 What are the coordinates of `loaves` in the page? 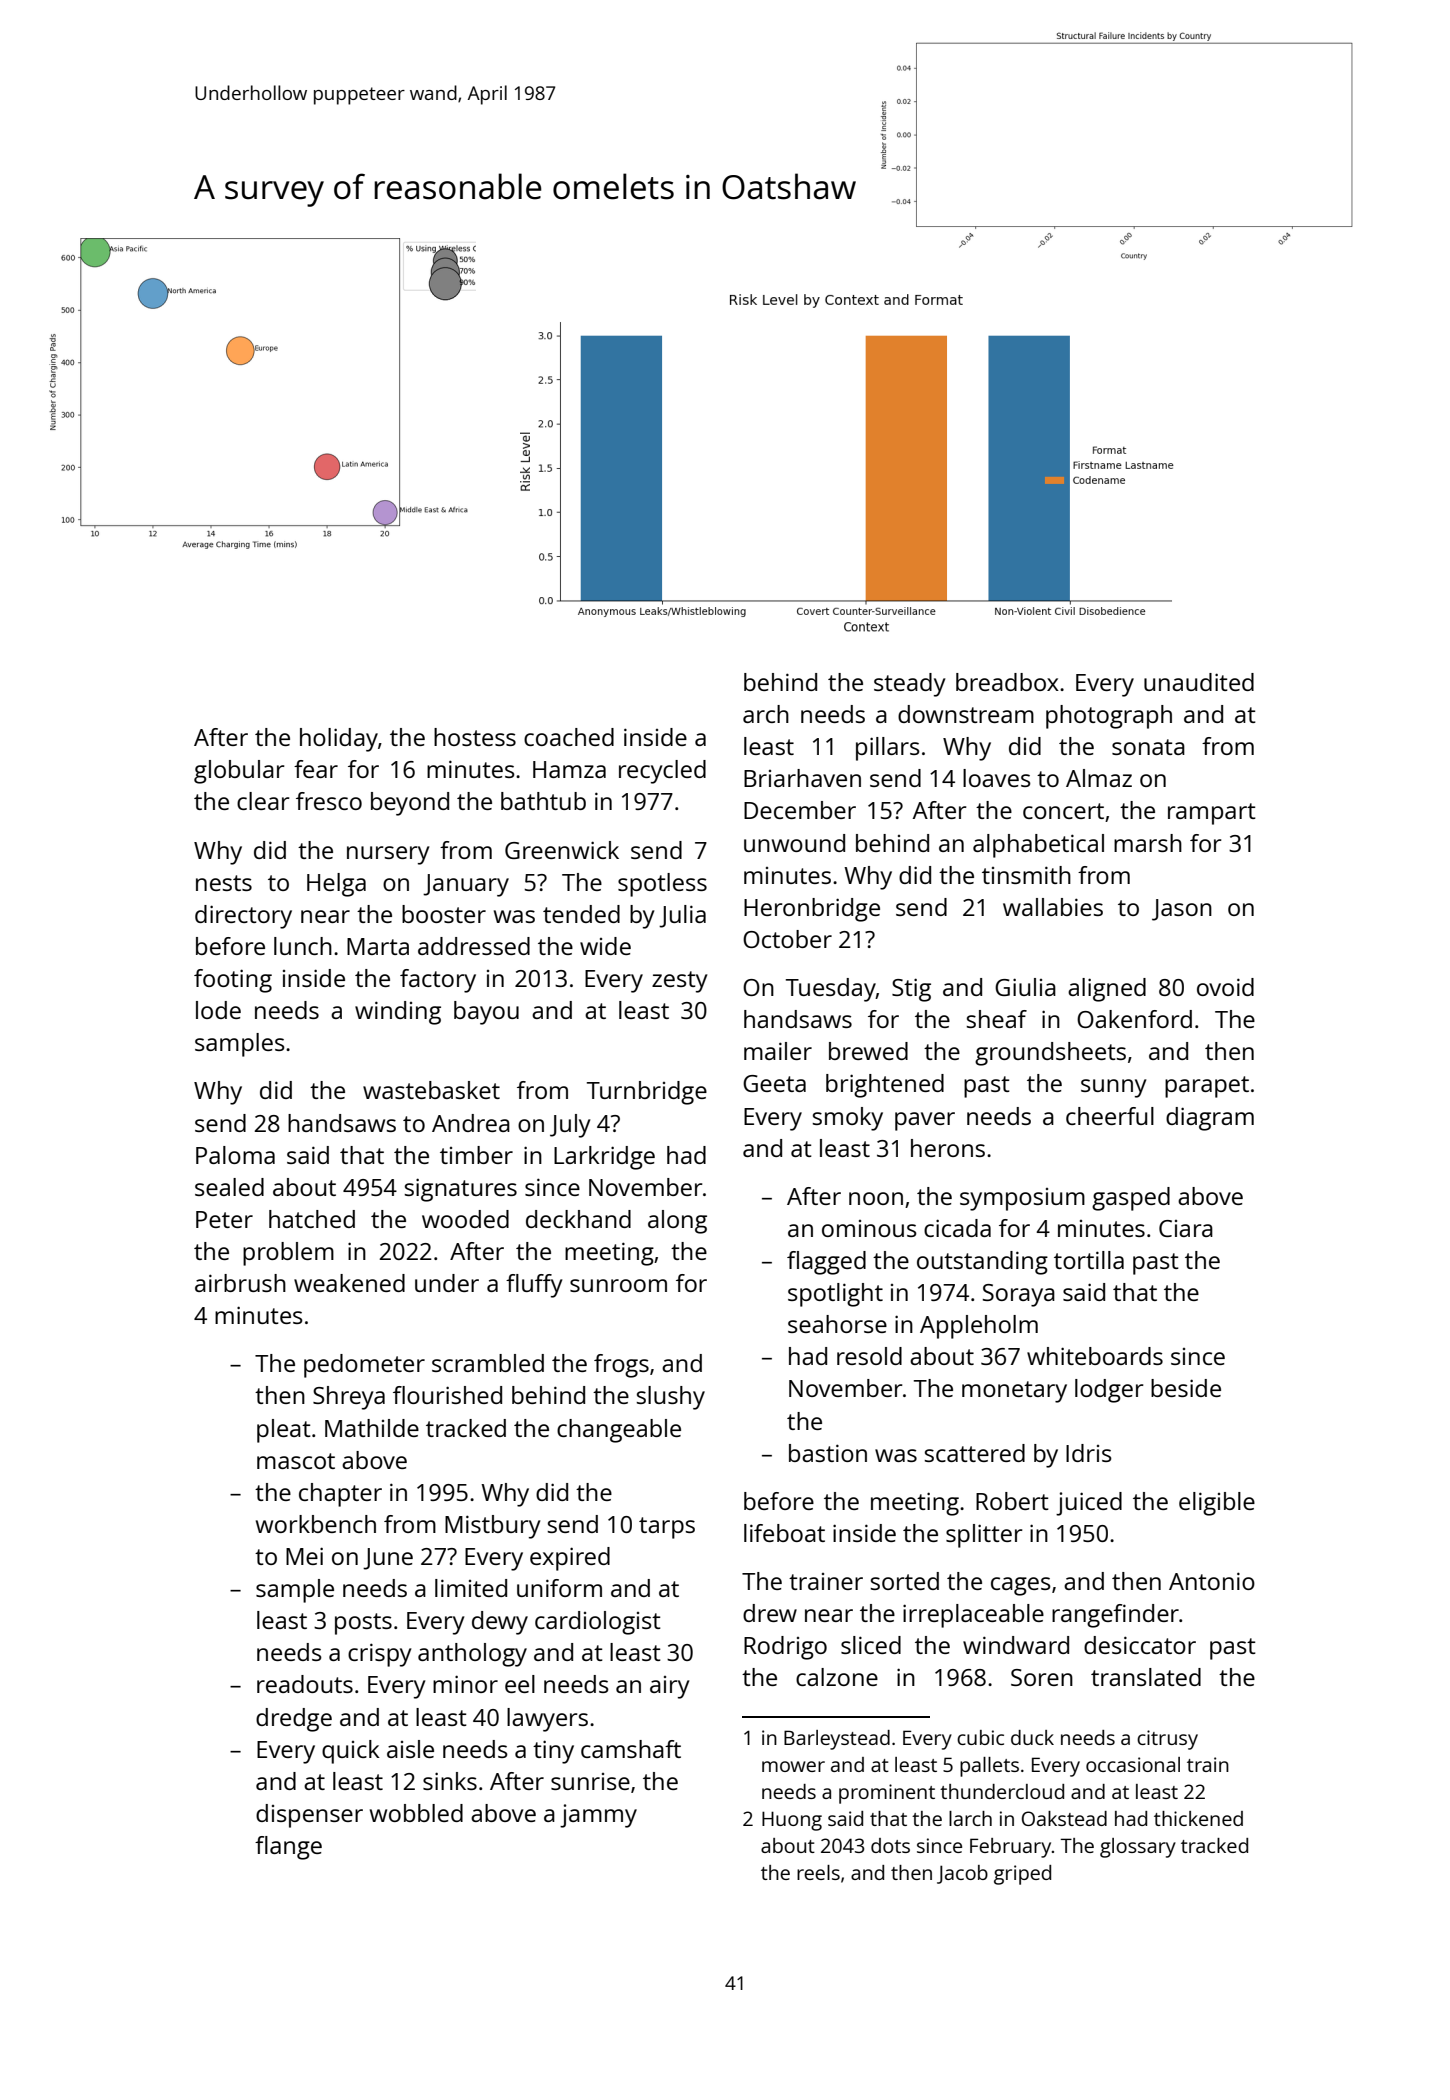 It's located at (997, 778).
